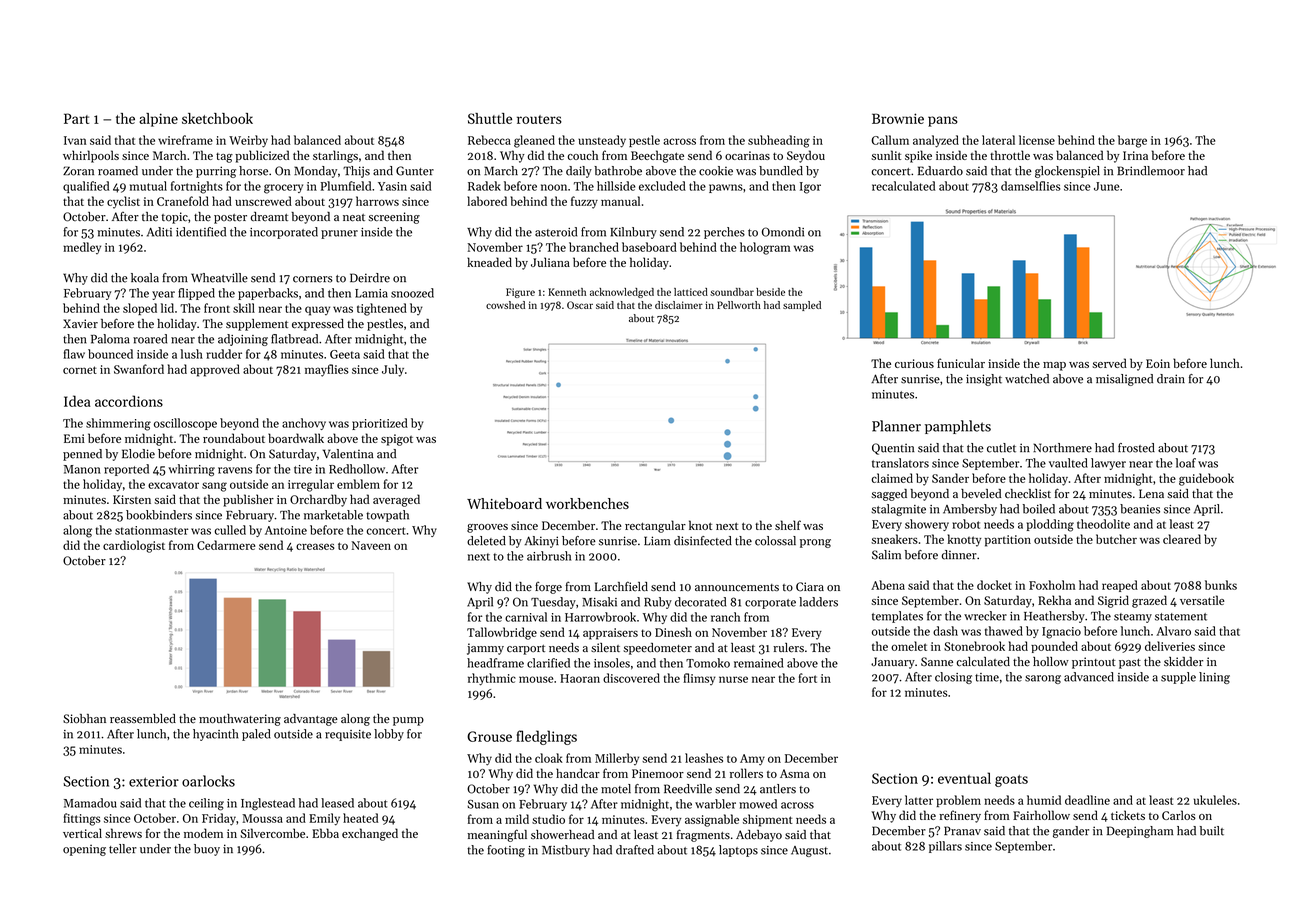 The width and height of the document is (1308, 924). I want to click on Ruby, so click(658, 603).
